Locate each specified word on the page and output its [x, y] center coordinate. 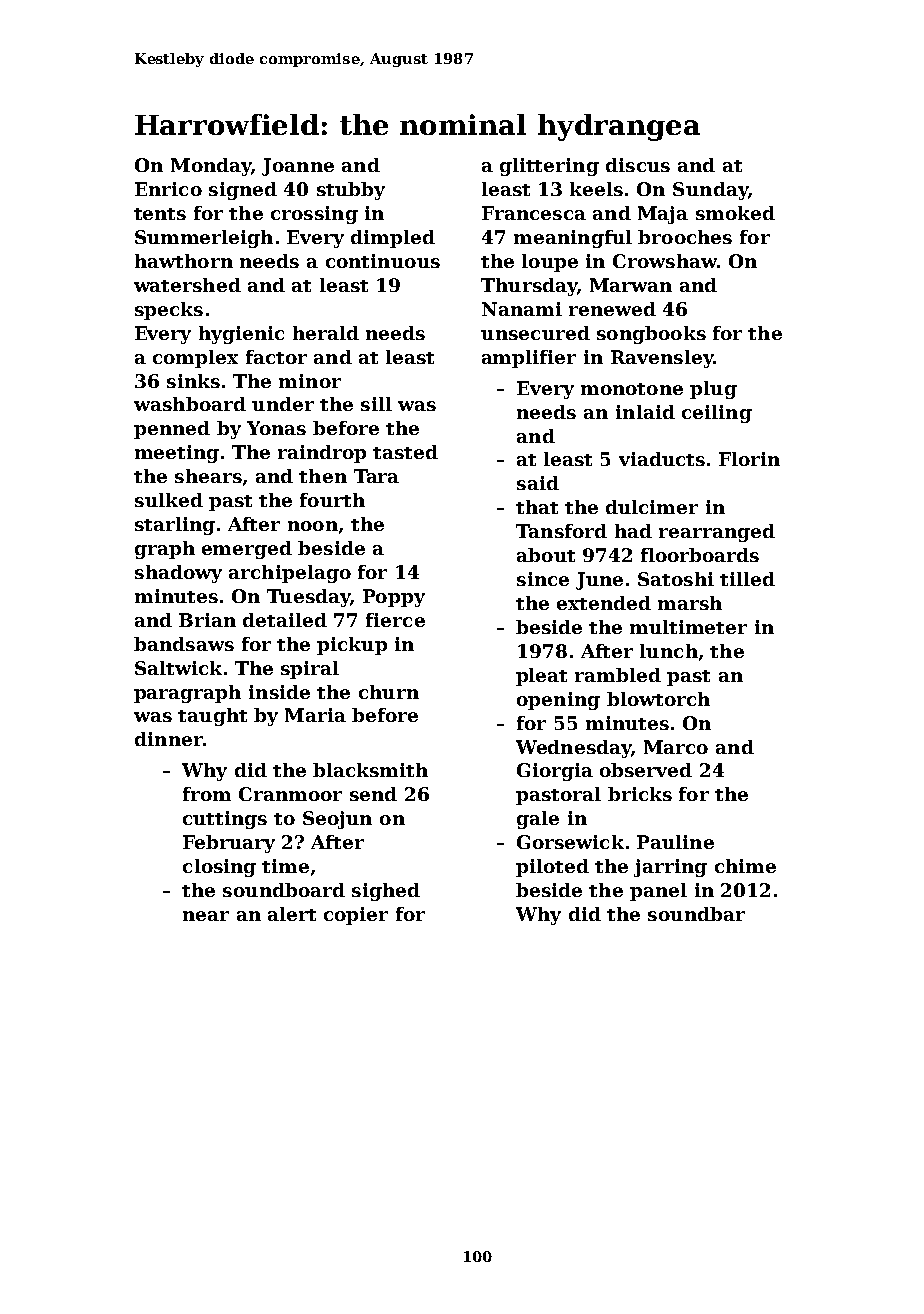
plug [713, 390]
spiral [310, 670]
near [206, 916]
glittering [549, 167]
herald [326, 333]
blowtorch [658, 699]
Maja [663, 215]
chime [745, 866]
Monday [211, 167]
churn [389, 692]
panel [658, 892]
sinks [193, 381]
